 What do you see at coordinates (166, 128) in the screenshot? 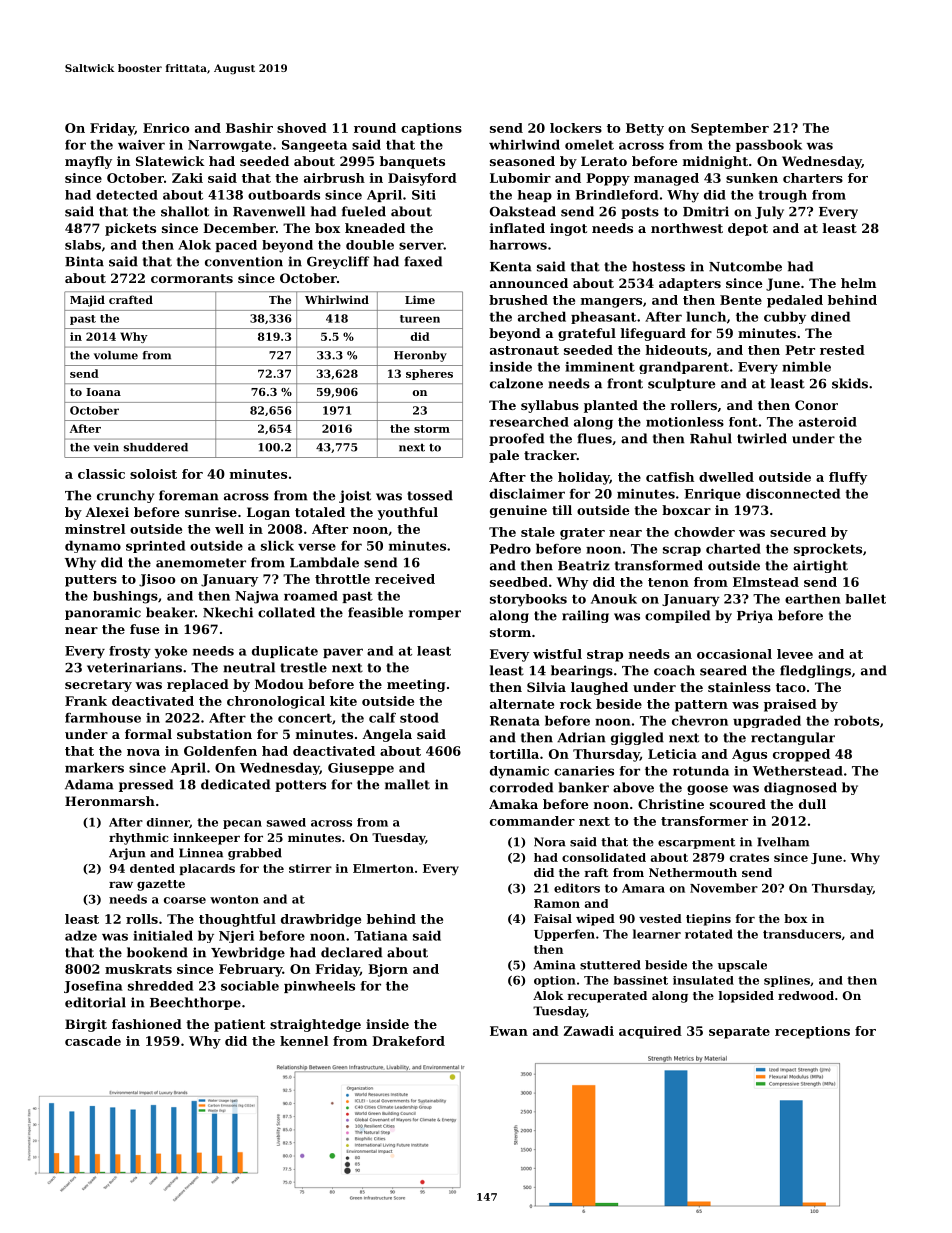
I see `Enrico` at bounding box center [166, 128].
